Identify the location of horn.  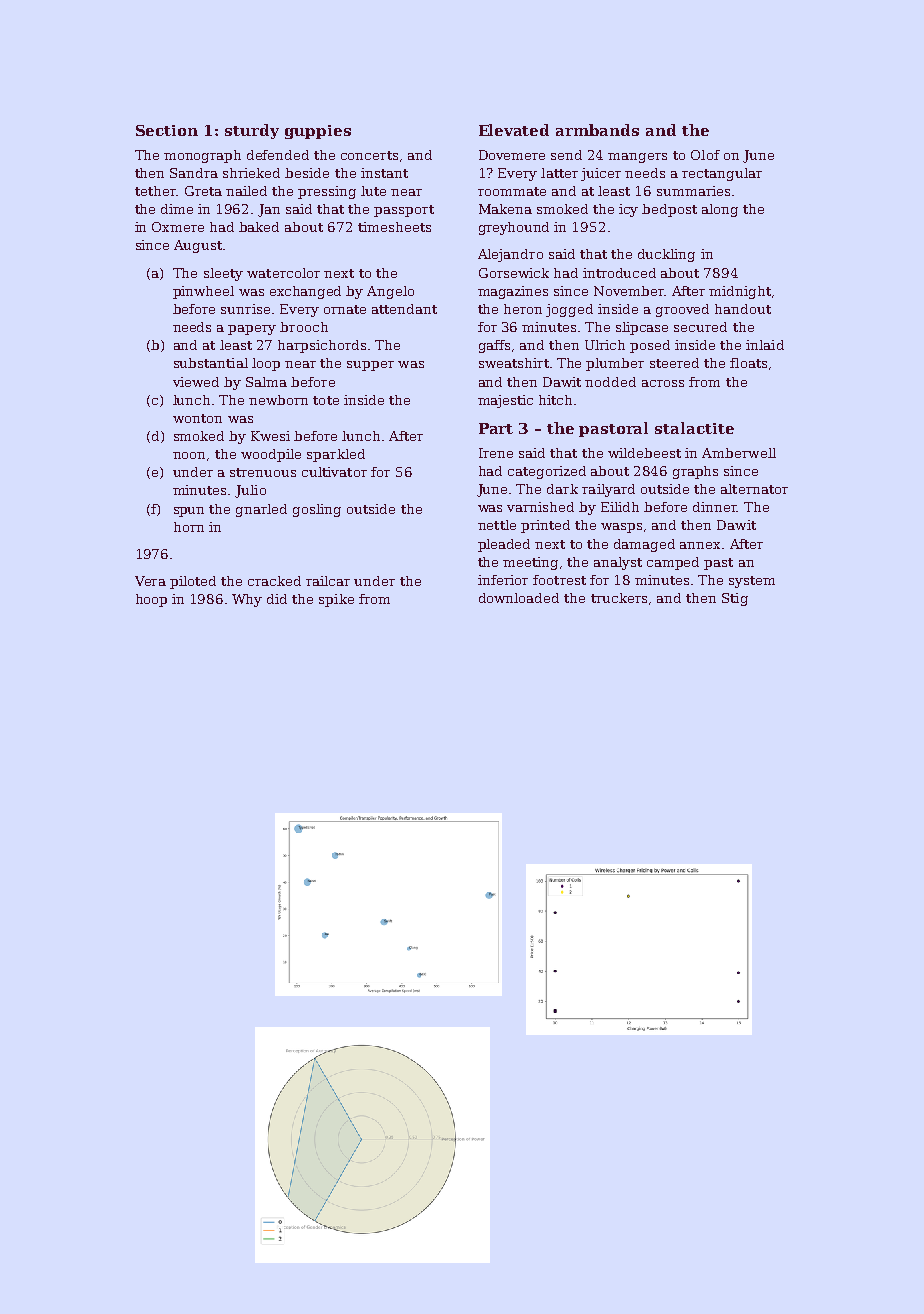
(189, 527).
